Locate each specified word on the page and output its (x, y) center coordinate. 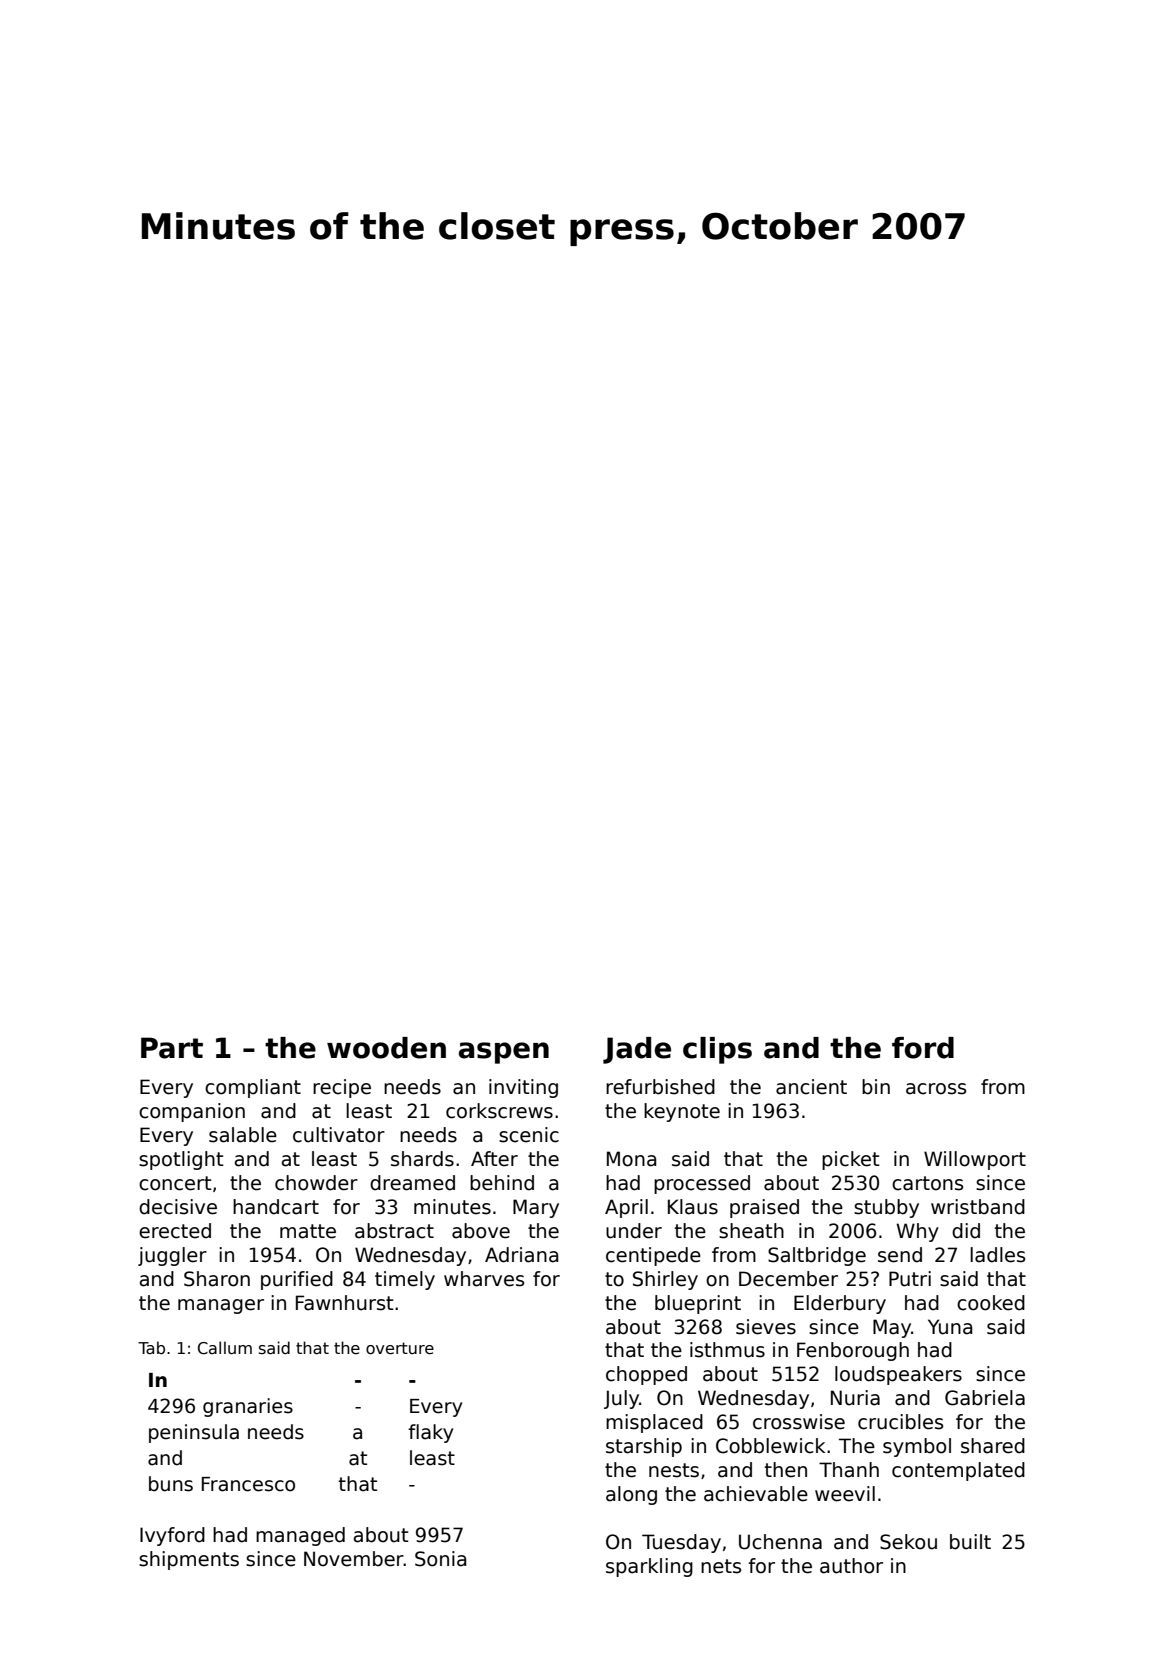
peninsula (194, 1433)
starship (644, 1447)
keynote (682, 1112)
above (481, 1231)
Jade (637, 1050)
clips (717, 1050)
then (786, 1470)
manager (221, 1306)
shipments (189, 1560)
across (936, 1089)
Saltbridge (817, 1256)
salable (243, 1135)
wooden (386, 1048)
